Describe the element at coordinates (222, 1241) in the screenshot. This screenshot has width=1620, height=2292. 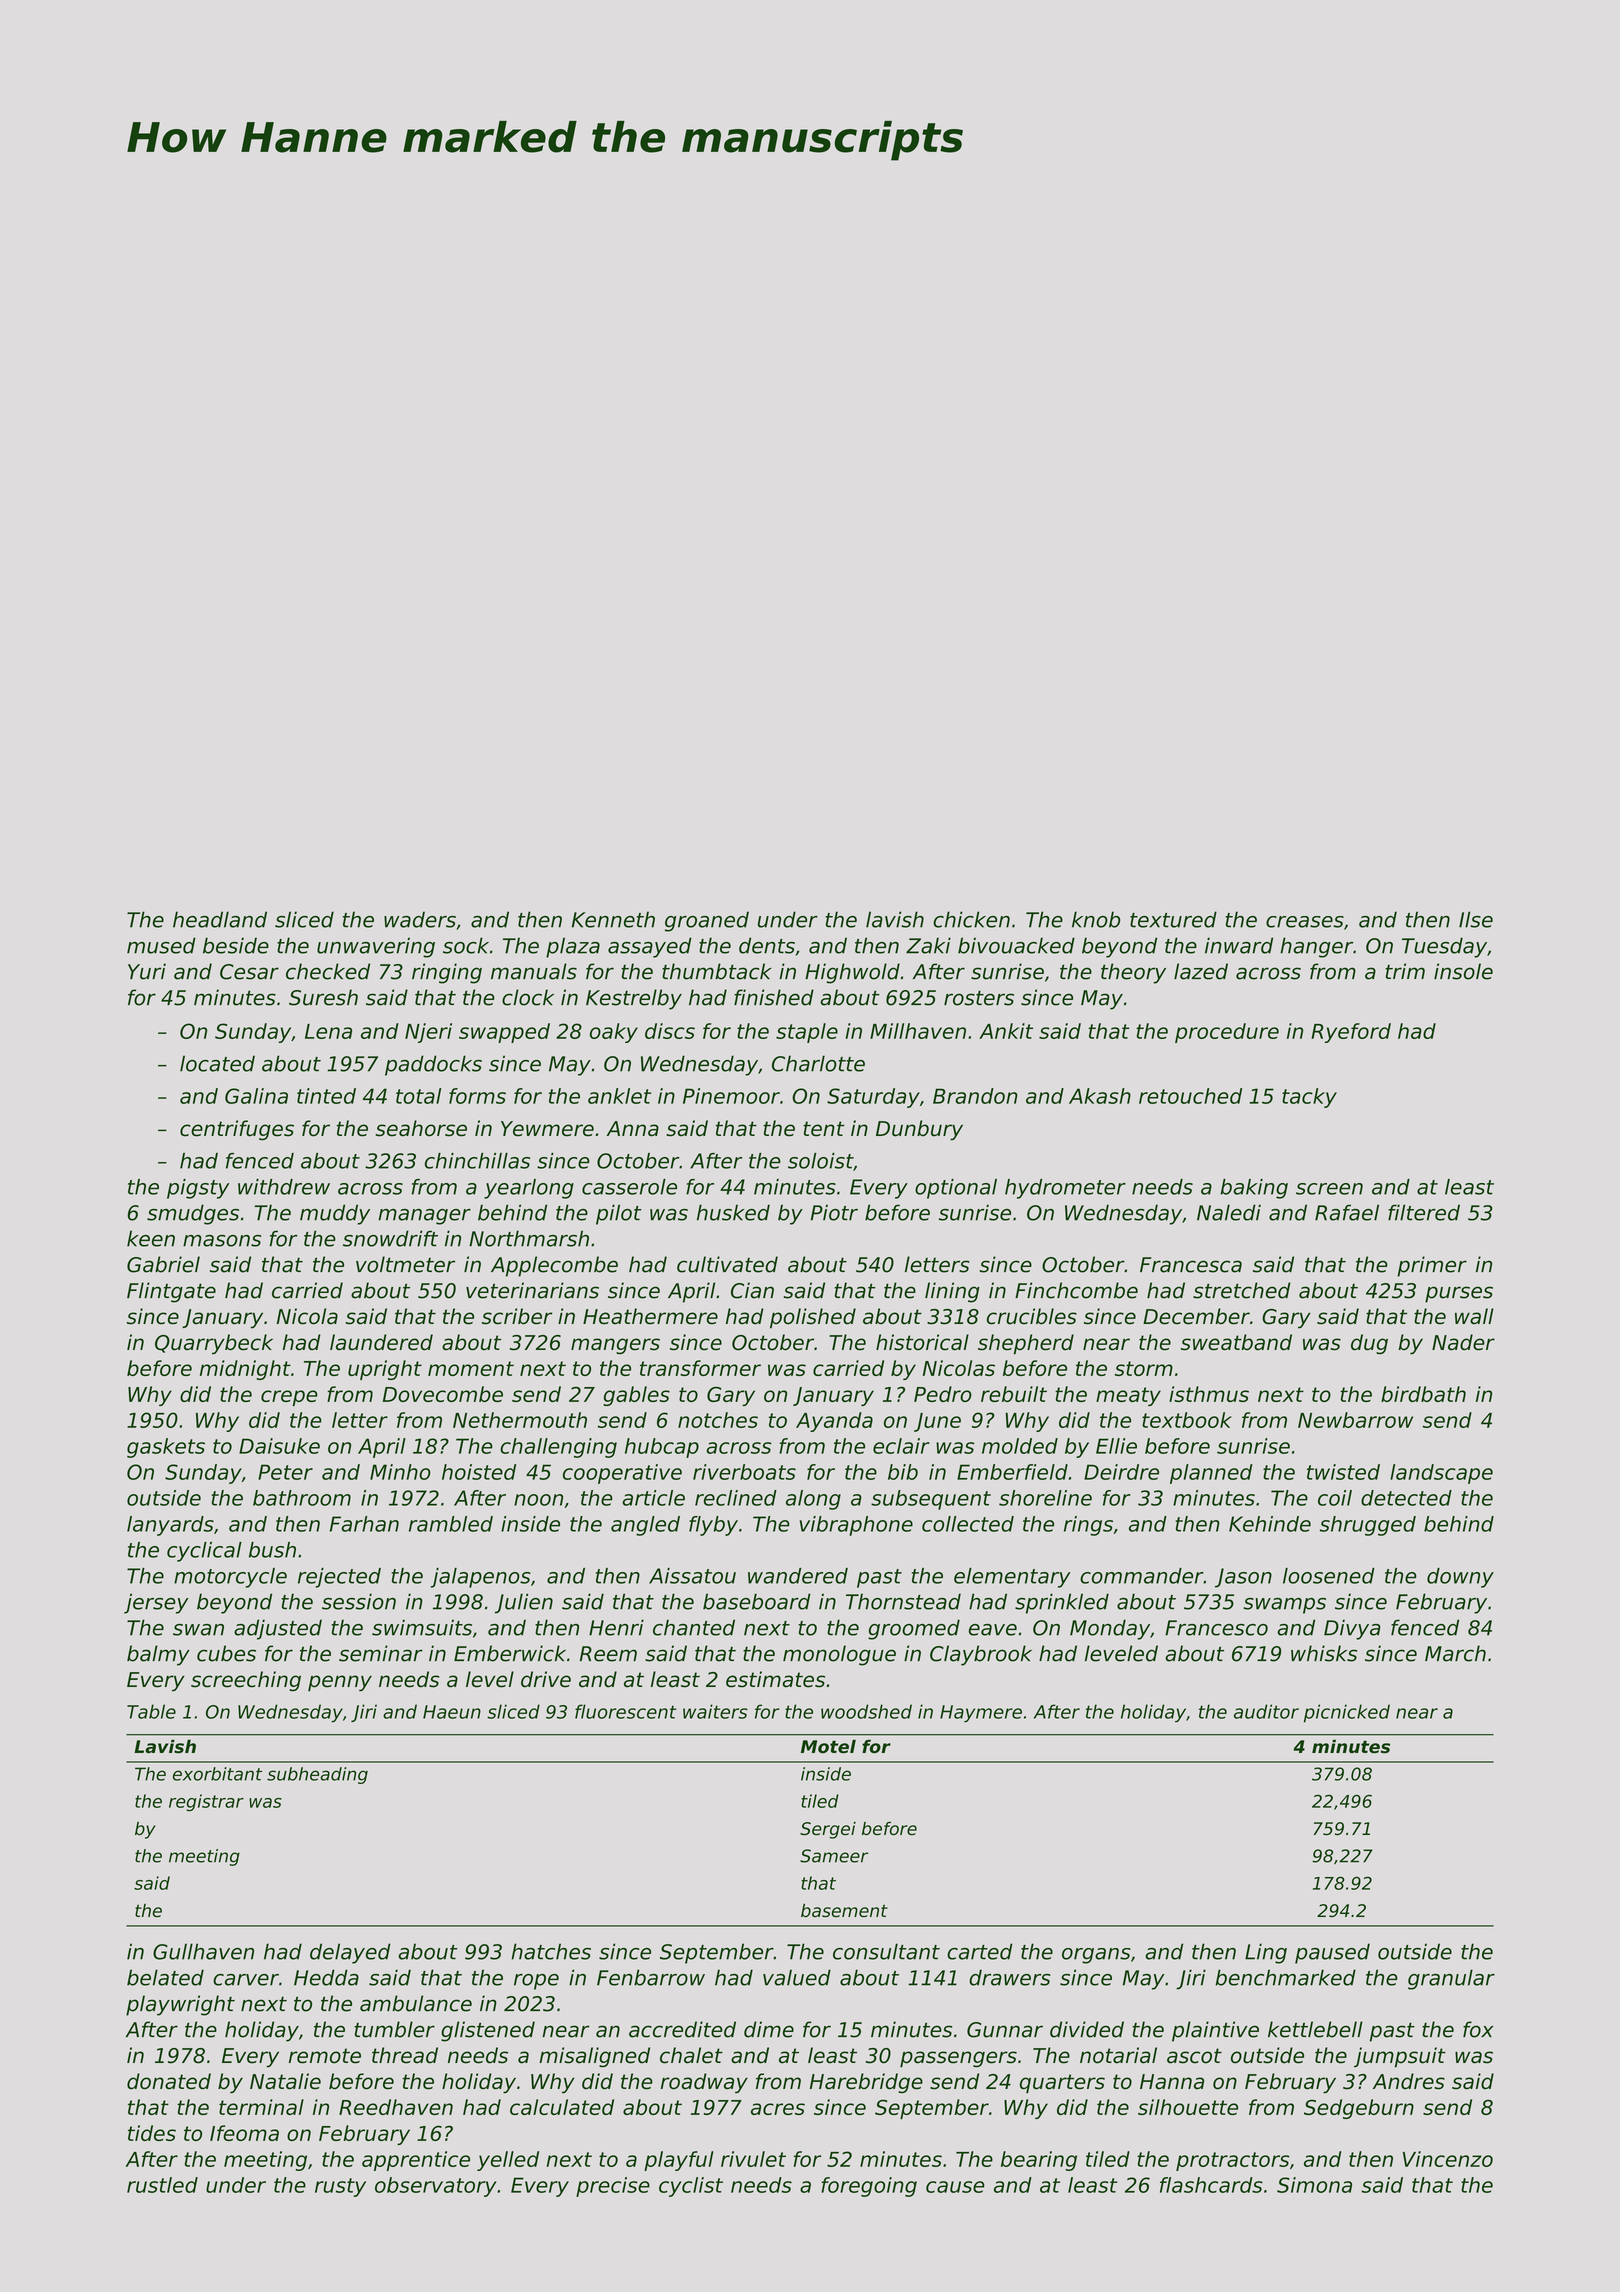
I see `masons` at that location.
